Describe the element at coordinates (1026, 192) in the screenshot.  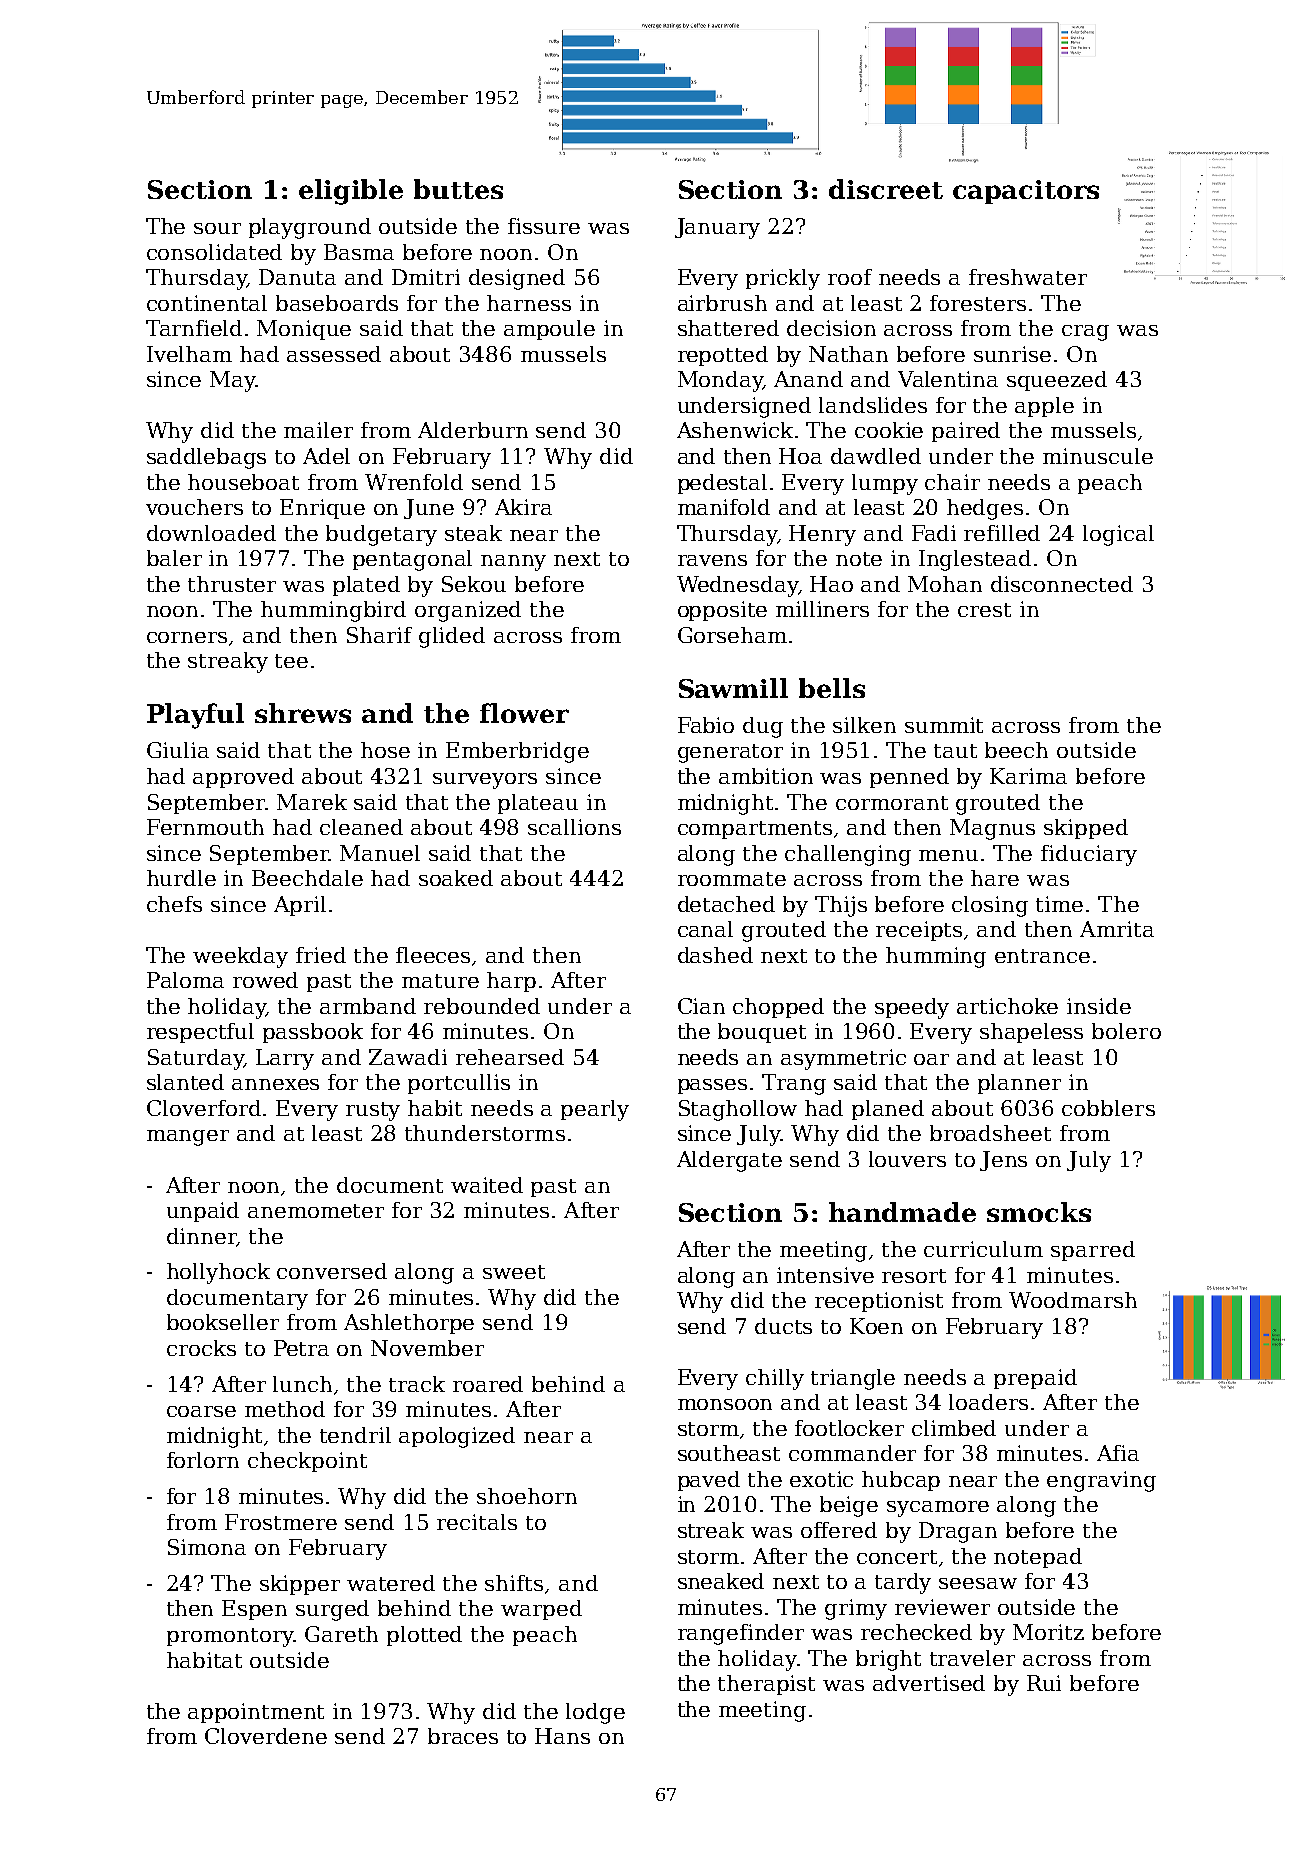
I see `capacitors` at that location.
